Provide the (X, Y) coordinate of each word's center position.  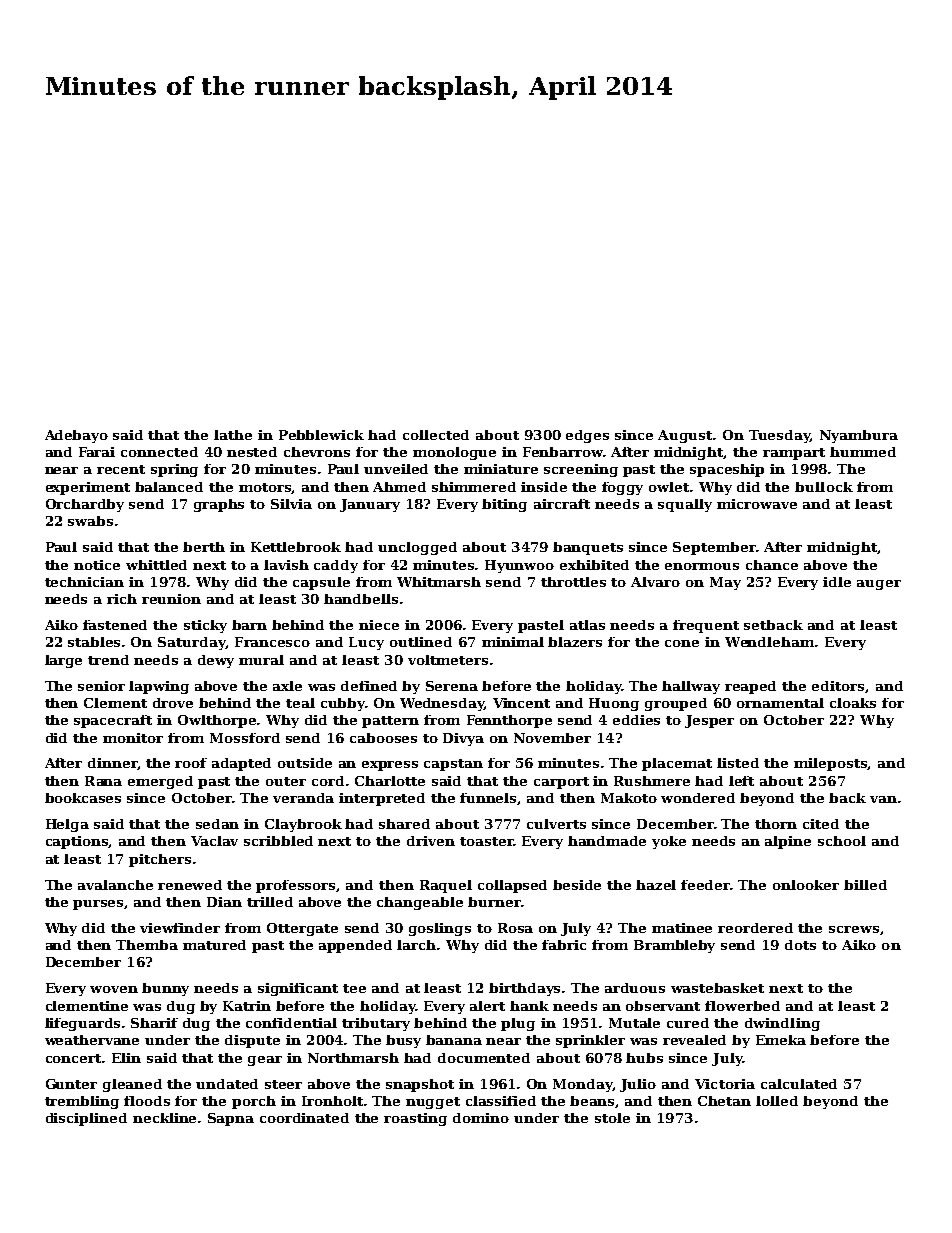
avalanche (115, 885)
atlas (587, 625)
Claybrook (303, 825)
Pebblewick (321, 435)
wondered (698, 798)
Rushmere (652, 781)
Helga (67, 825)
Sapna (231, 1119)
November (552, 738)
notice (97, 565)
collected (436, 435)
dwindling (782, 1024)
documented (484, 1058)
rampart (794, 454)
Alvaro (655, 582)
